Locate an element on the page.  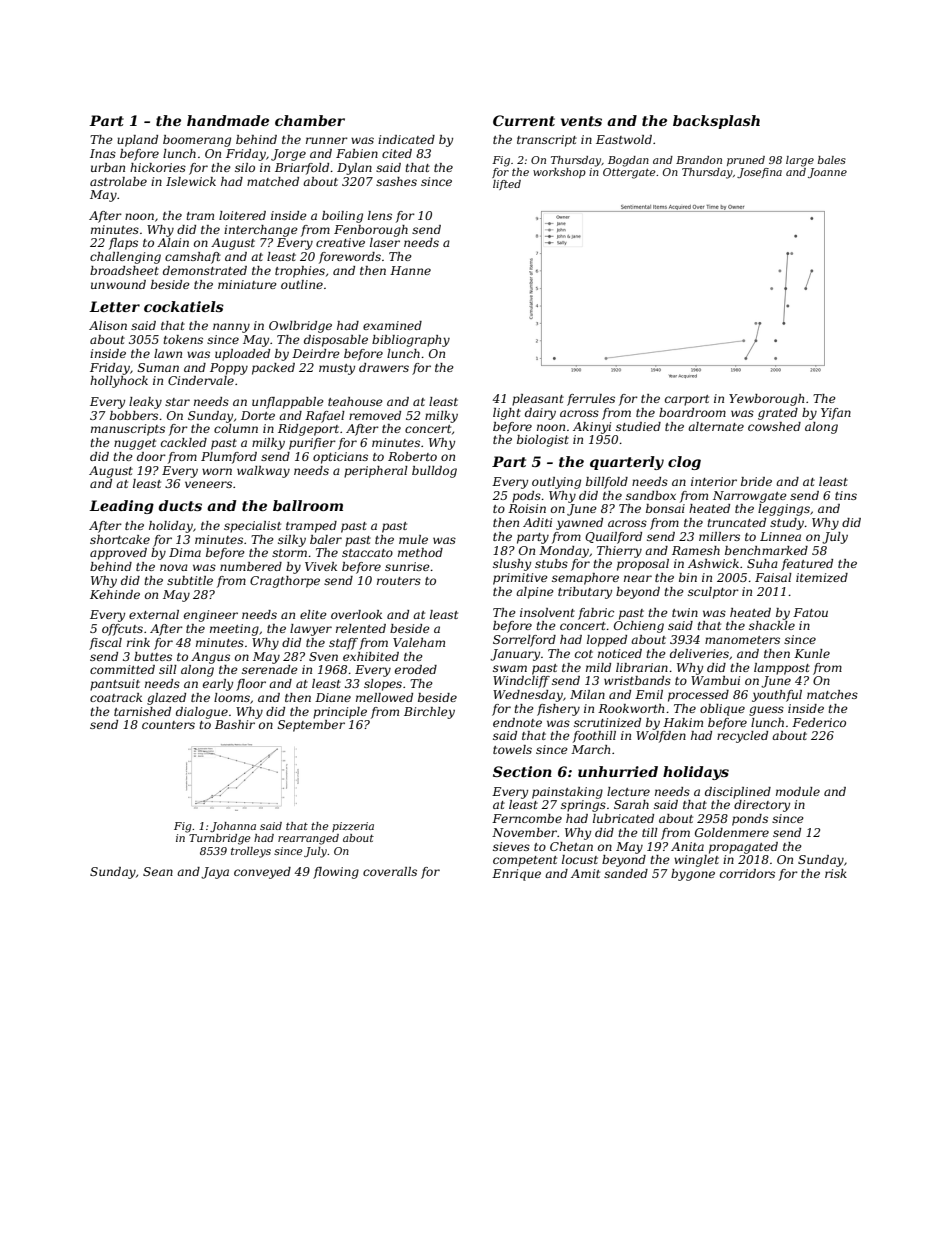
processed is located at coordinates (698, 696).
